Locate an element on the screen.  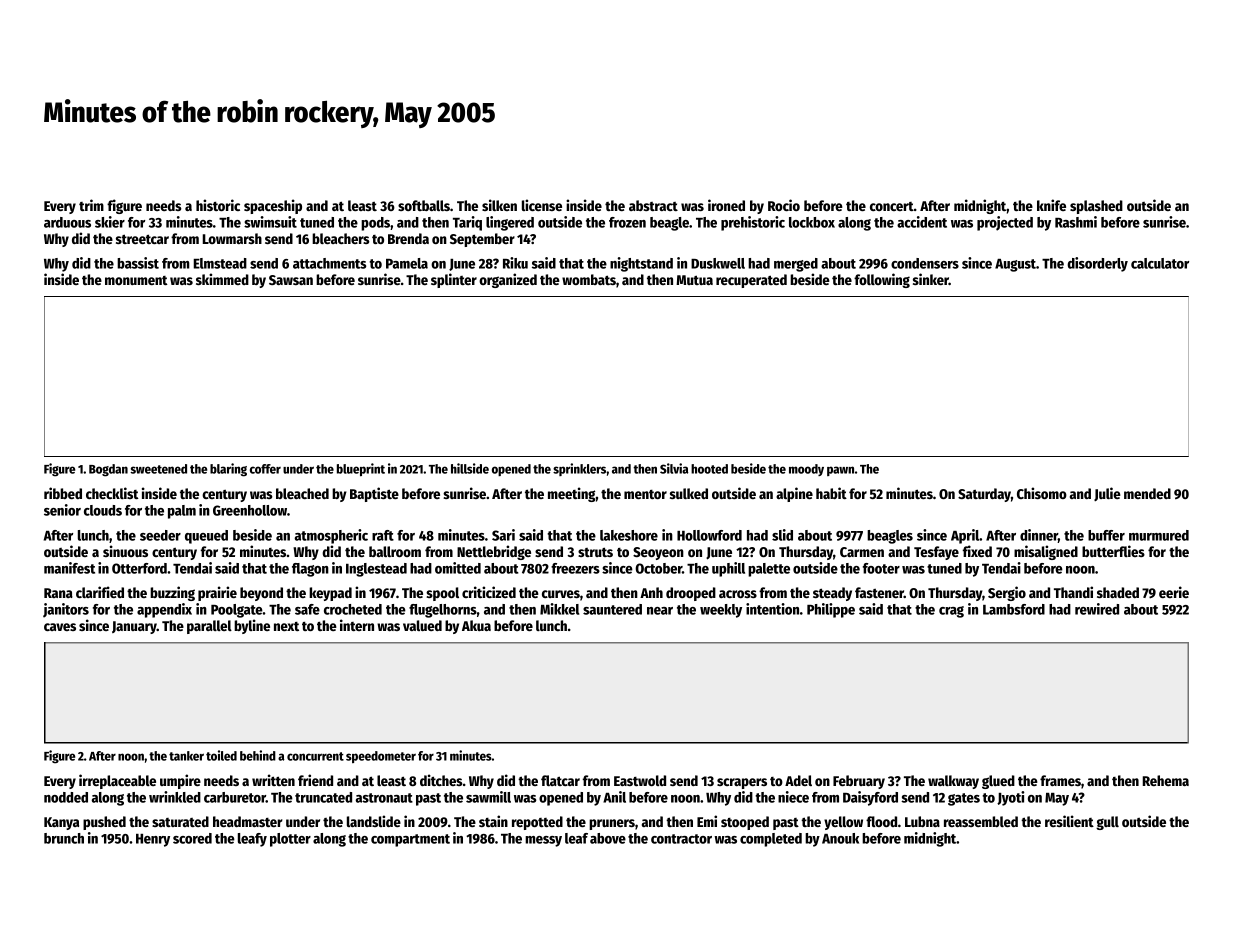
sweetened is located at coordinates (158, 469).
